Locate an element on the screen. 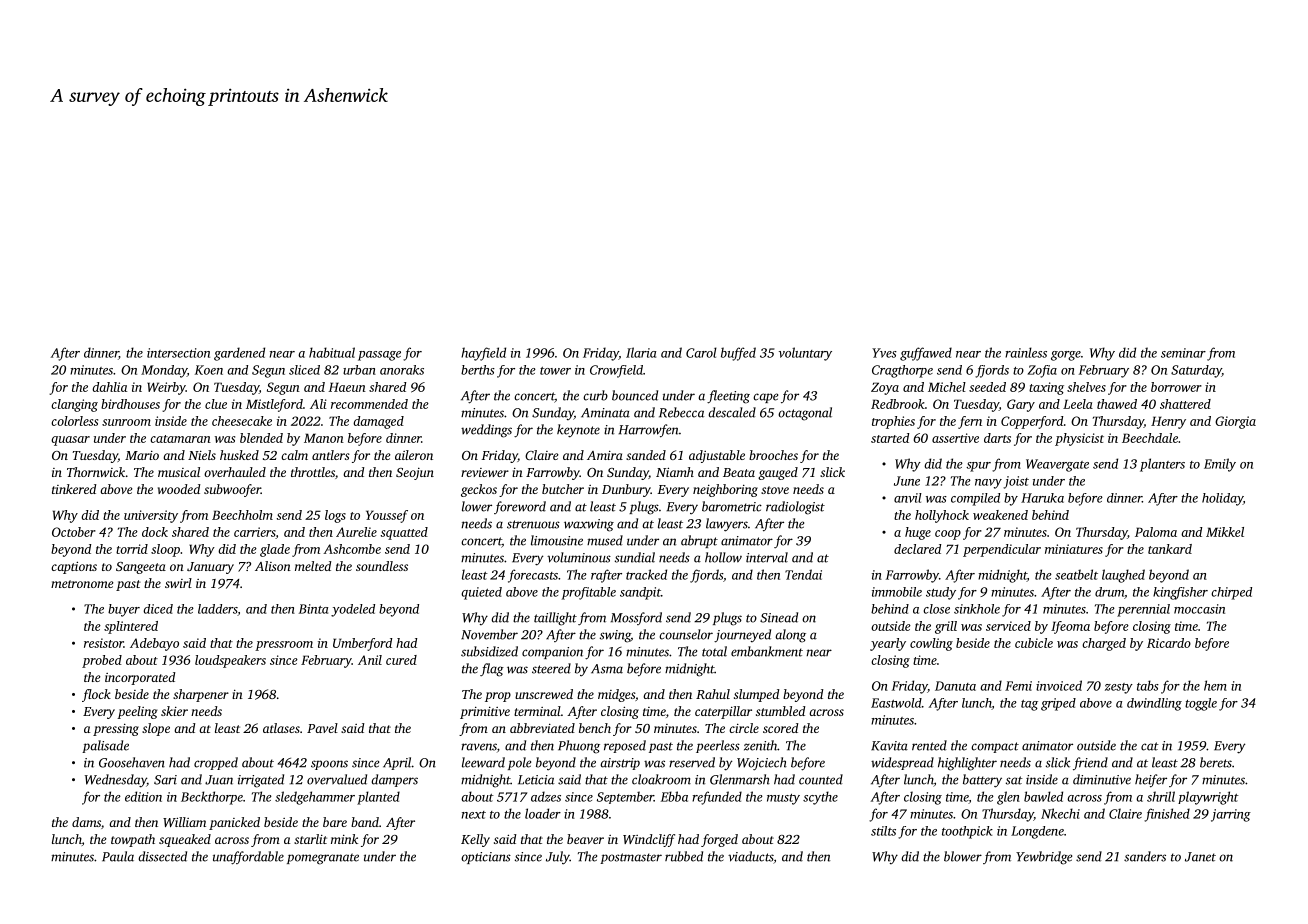  June is located at coordinates (907, 481).
